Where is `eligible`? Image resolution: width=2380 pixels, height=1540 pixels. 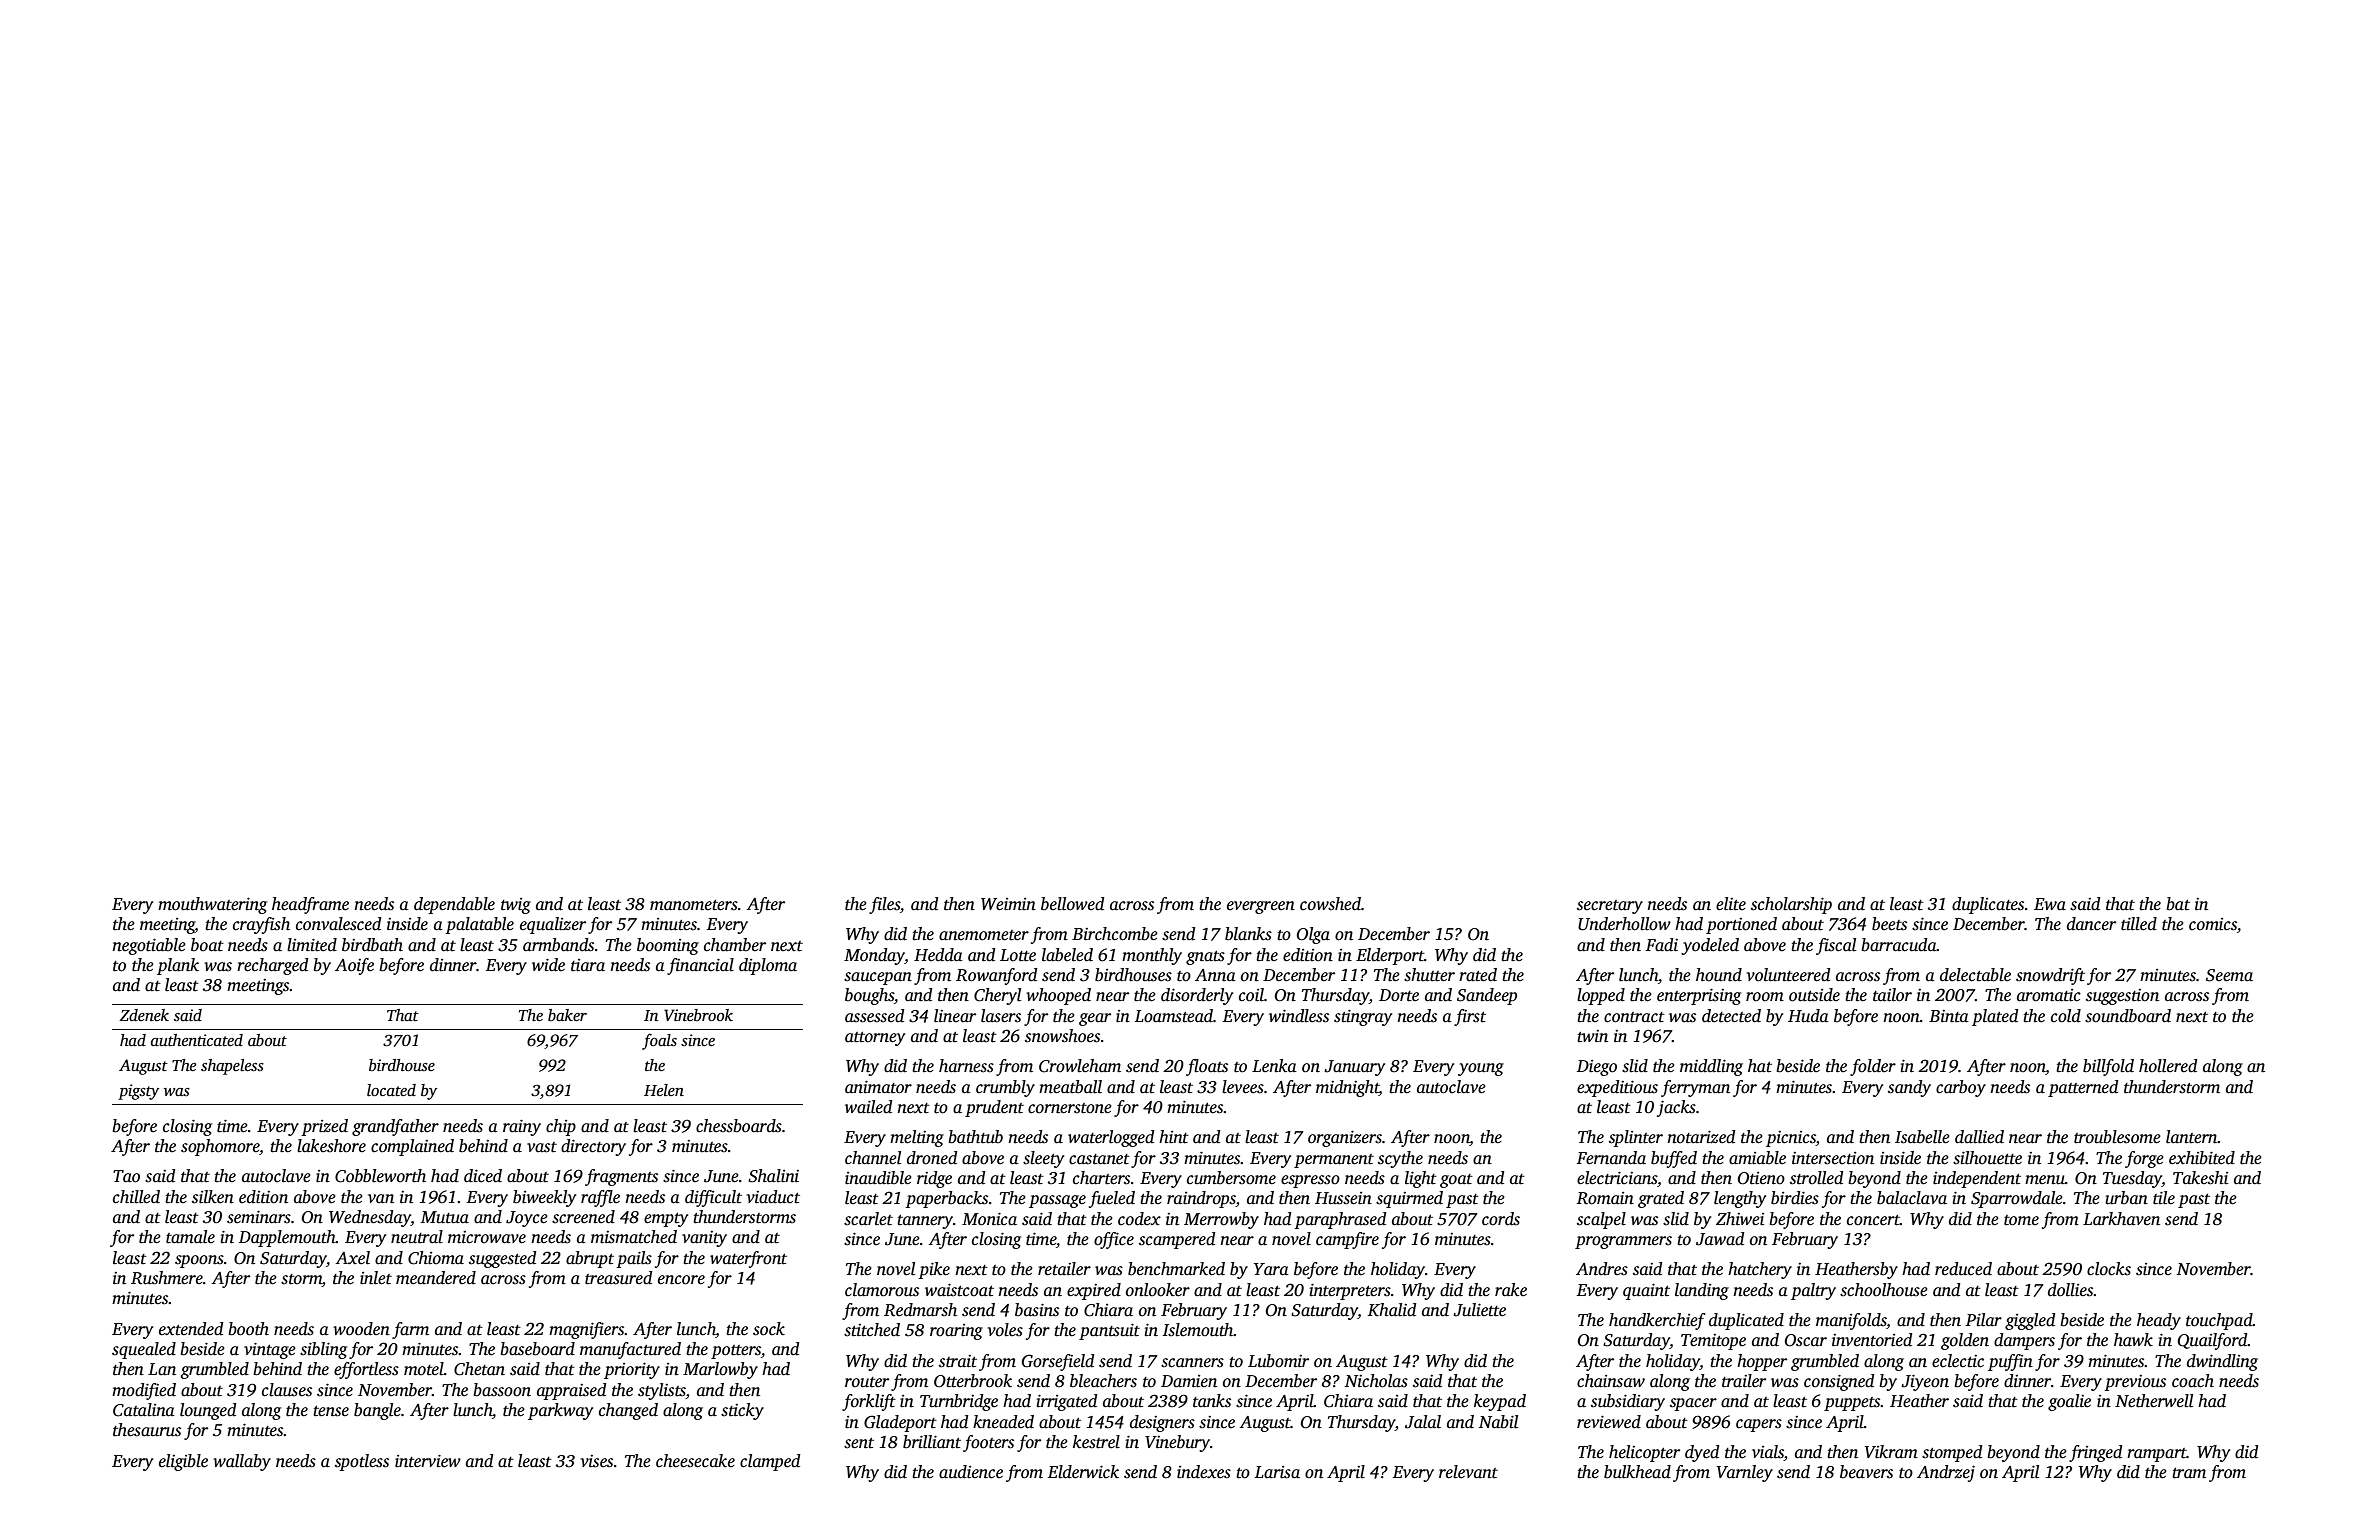
eligible is located at coordinates (183, 1462).
